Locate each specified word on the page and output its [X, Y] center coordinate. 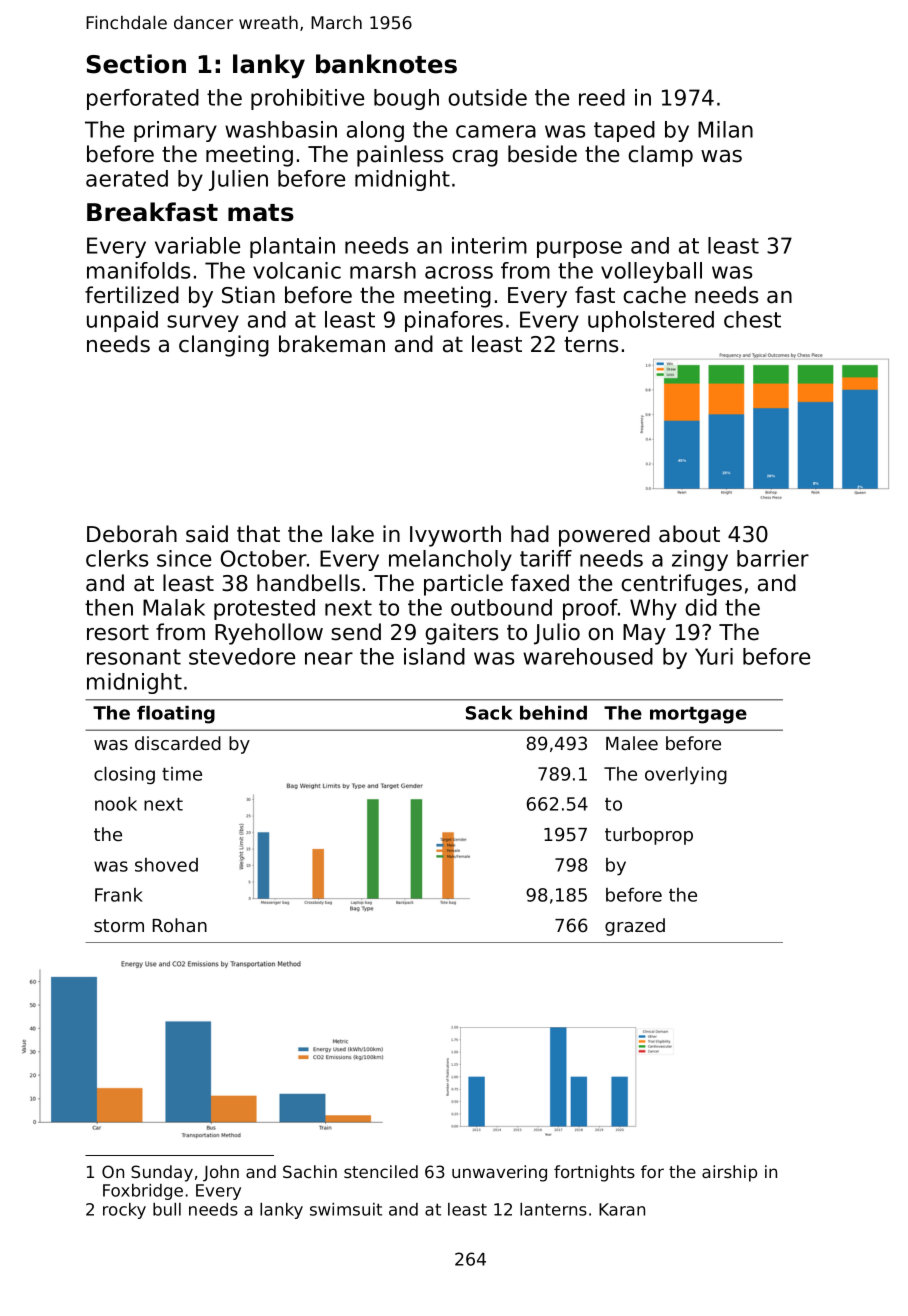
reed [602, 97]
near [329, 658]
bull [167, 1209]
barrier [773, 558]
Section [136, 64]
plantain [292, 247]
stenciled [381, 1171]
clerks [117, 558]
